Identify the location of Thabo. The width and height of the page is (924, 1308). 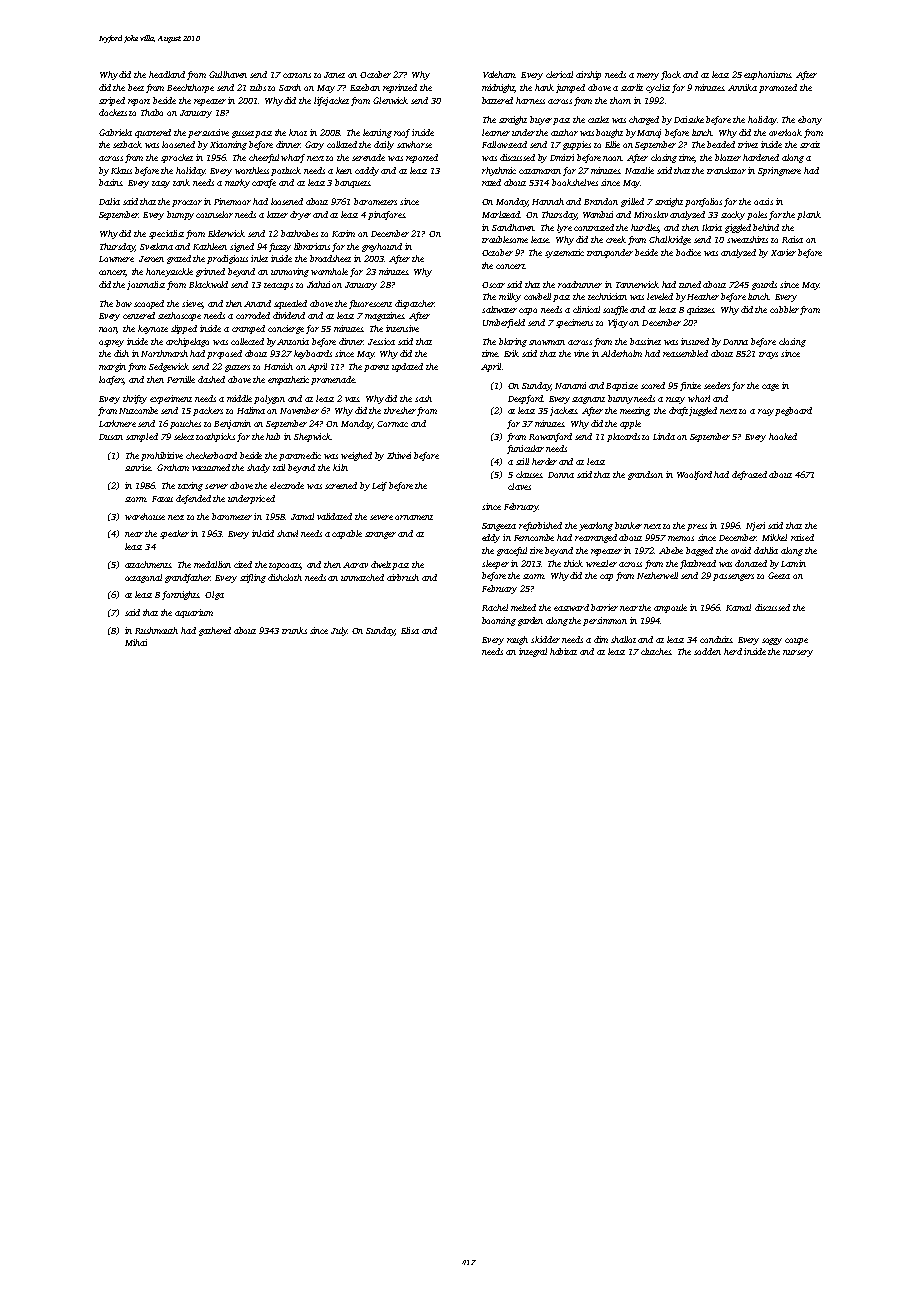
(152, 112).
